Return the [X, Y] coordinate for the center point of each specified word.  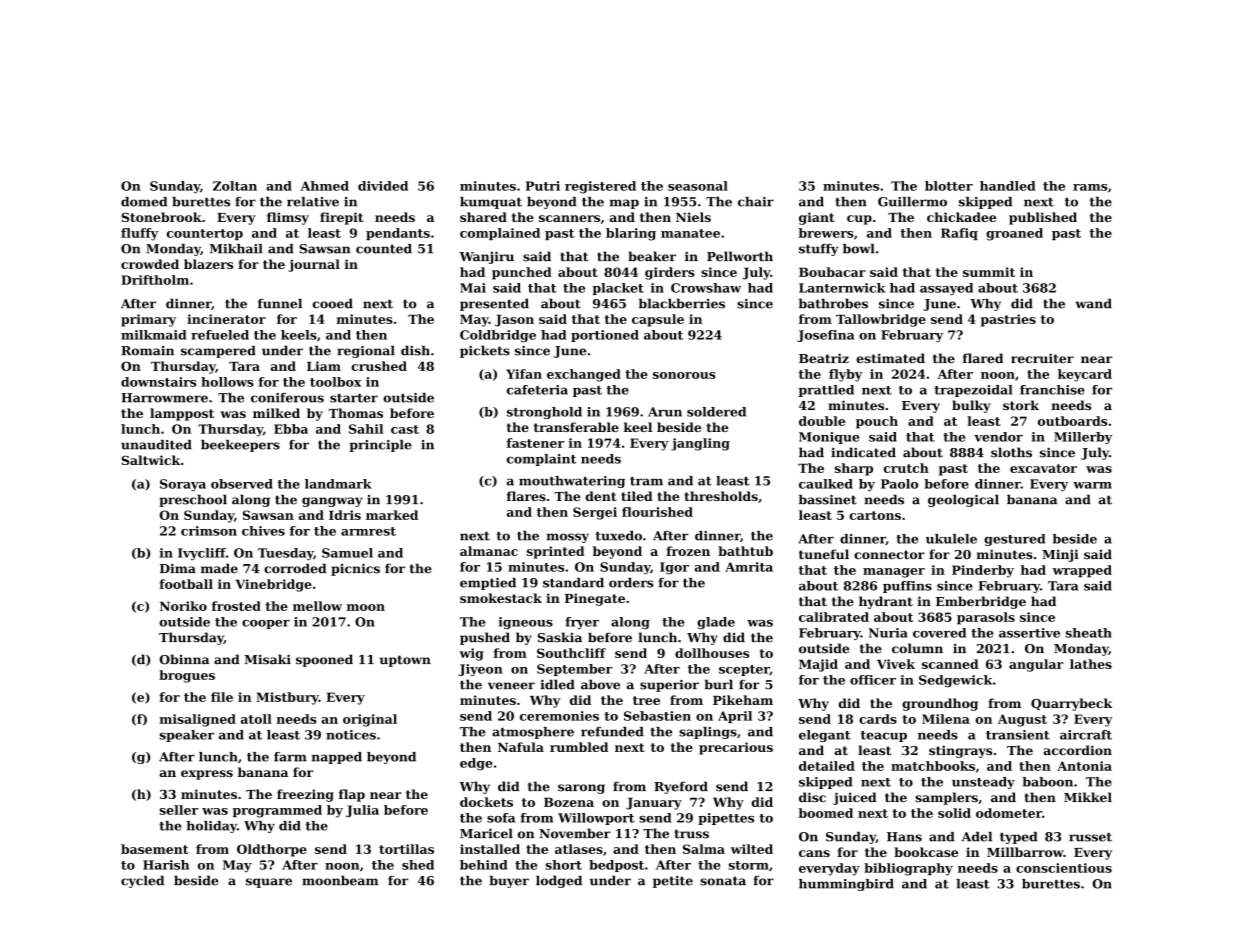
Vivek [896, 664]
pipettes [726, 819]
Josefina [825, 336]
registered [600, 187]
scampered [218, 351]
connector [889, 554]
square [269, 883]
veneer [511, 686]
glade [716, 623]
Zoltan [235, 186]
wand [1093, 303]
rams [1090, 187]
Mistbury [287, 698]
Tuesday [286, 554]
